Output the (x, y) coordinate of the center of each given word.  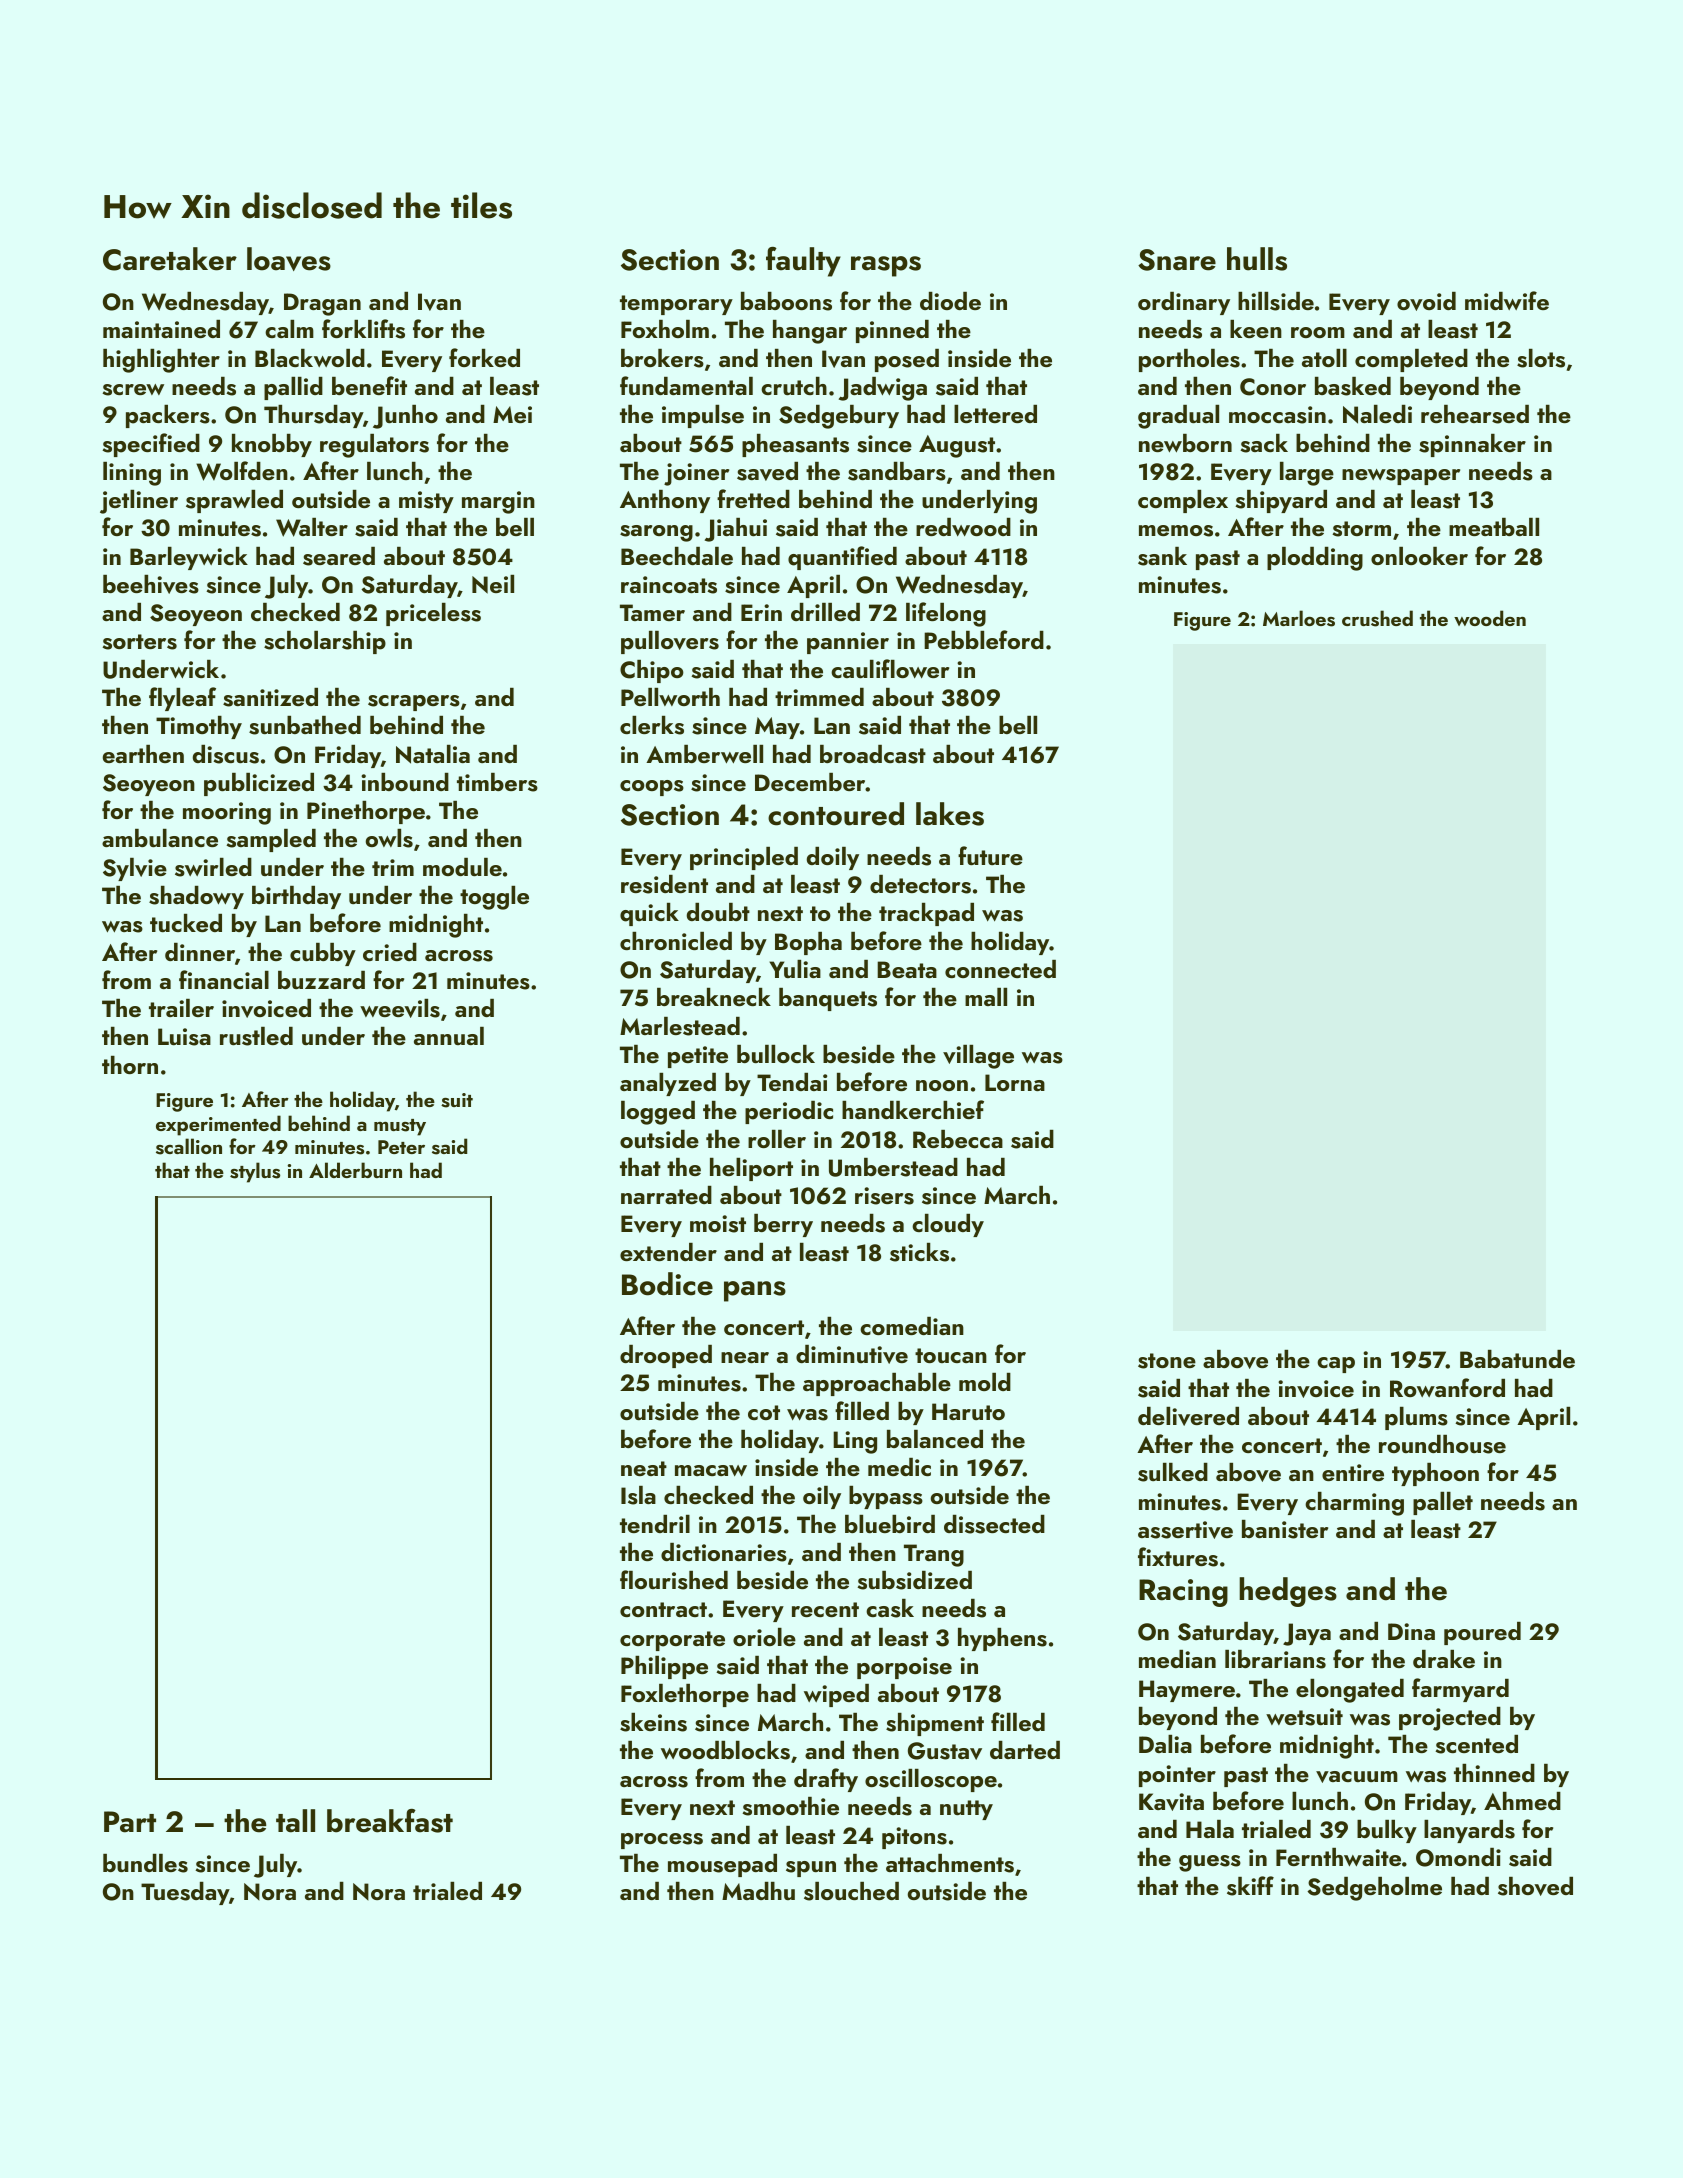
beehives (151, 584)
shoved (1535, 1886)
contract (663, 1609)
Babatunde (1517, 1359)
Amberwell (704, 754)
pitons (914, 1838)
